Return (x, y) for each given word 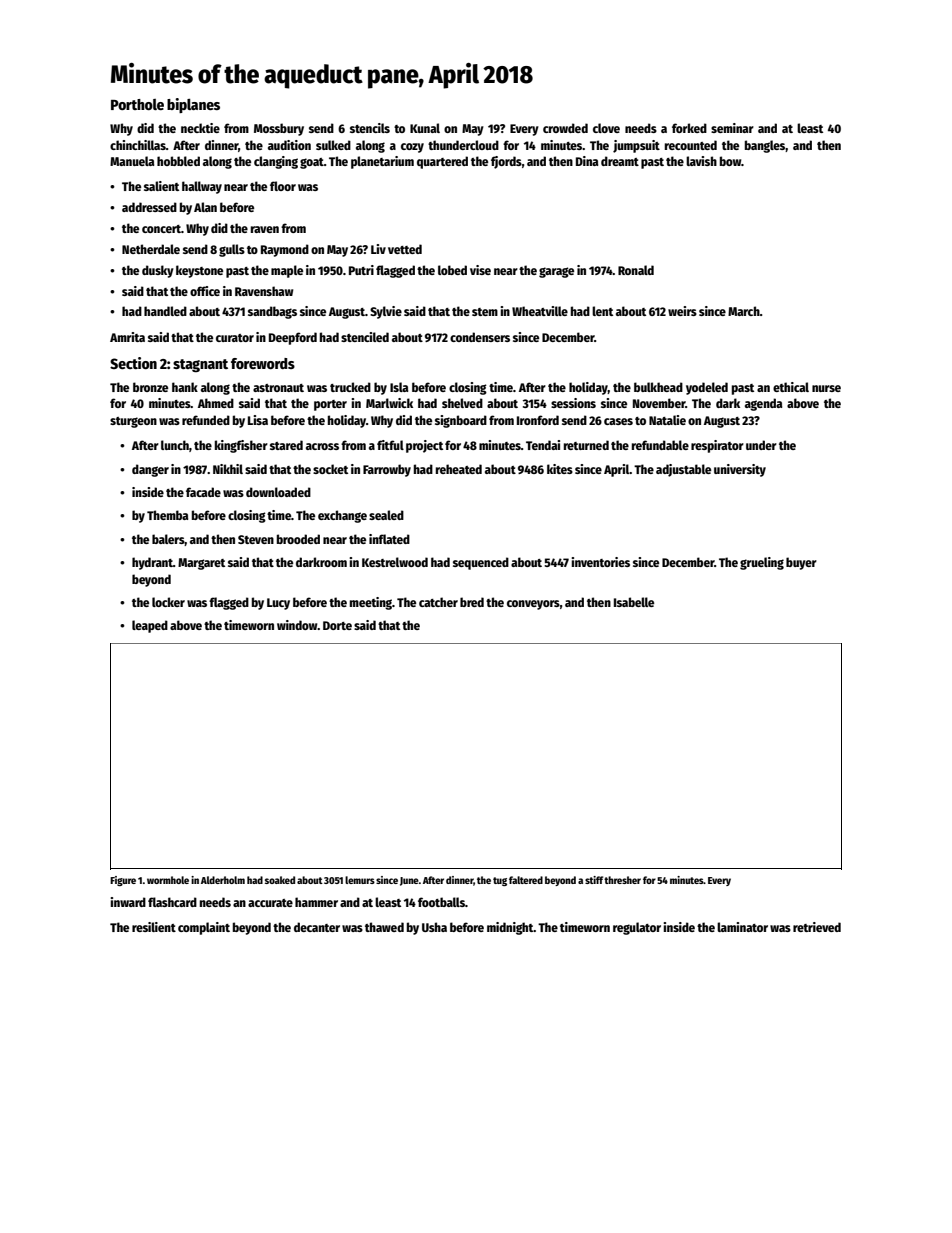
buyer (801, 563)
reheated (459, 469)
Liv (378, 249)
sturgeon (133, 422)
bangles (765, 146)
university (740, 470)
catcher (438, 602)
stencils (370, 128)
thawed (384, 927)
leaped (150, 626)
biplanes (193, 105)
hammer (316, 902)
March (744, 311)
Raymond (285, 250)
